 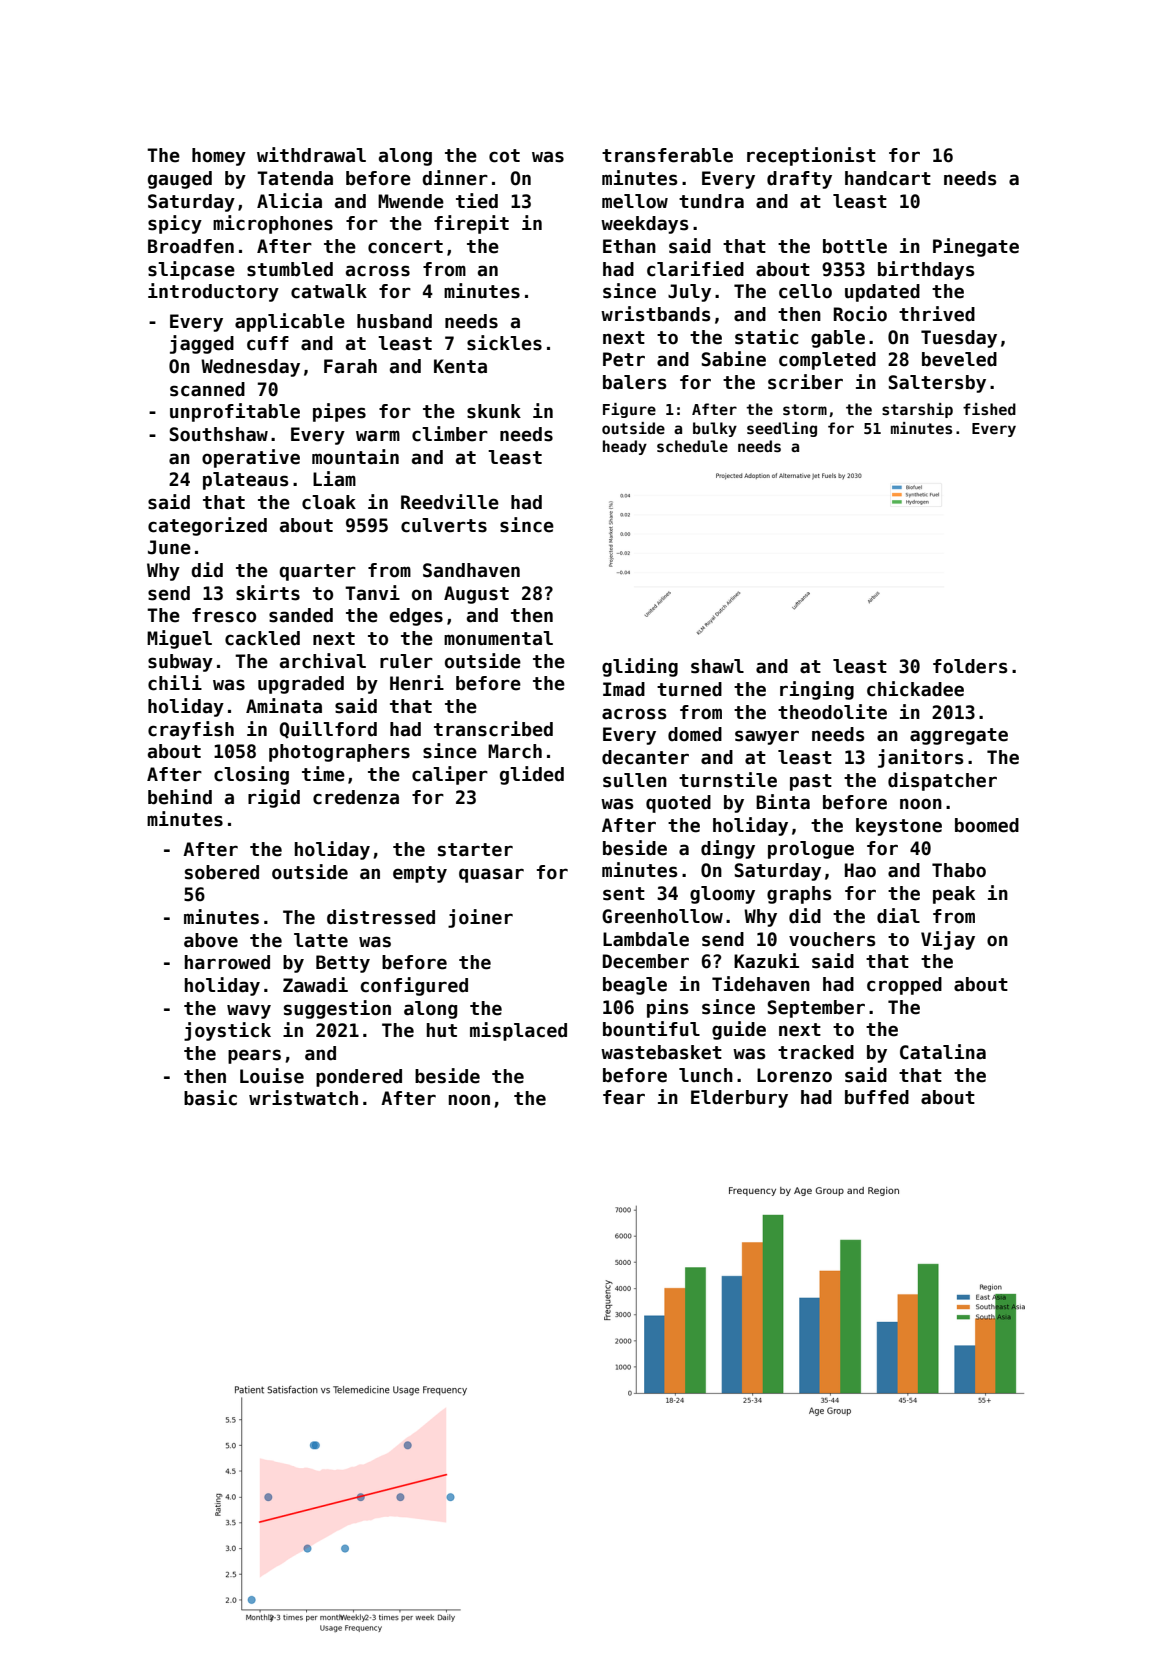 I want to click on tundra, so click(x=711, y=201).
